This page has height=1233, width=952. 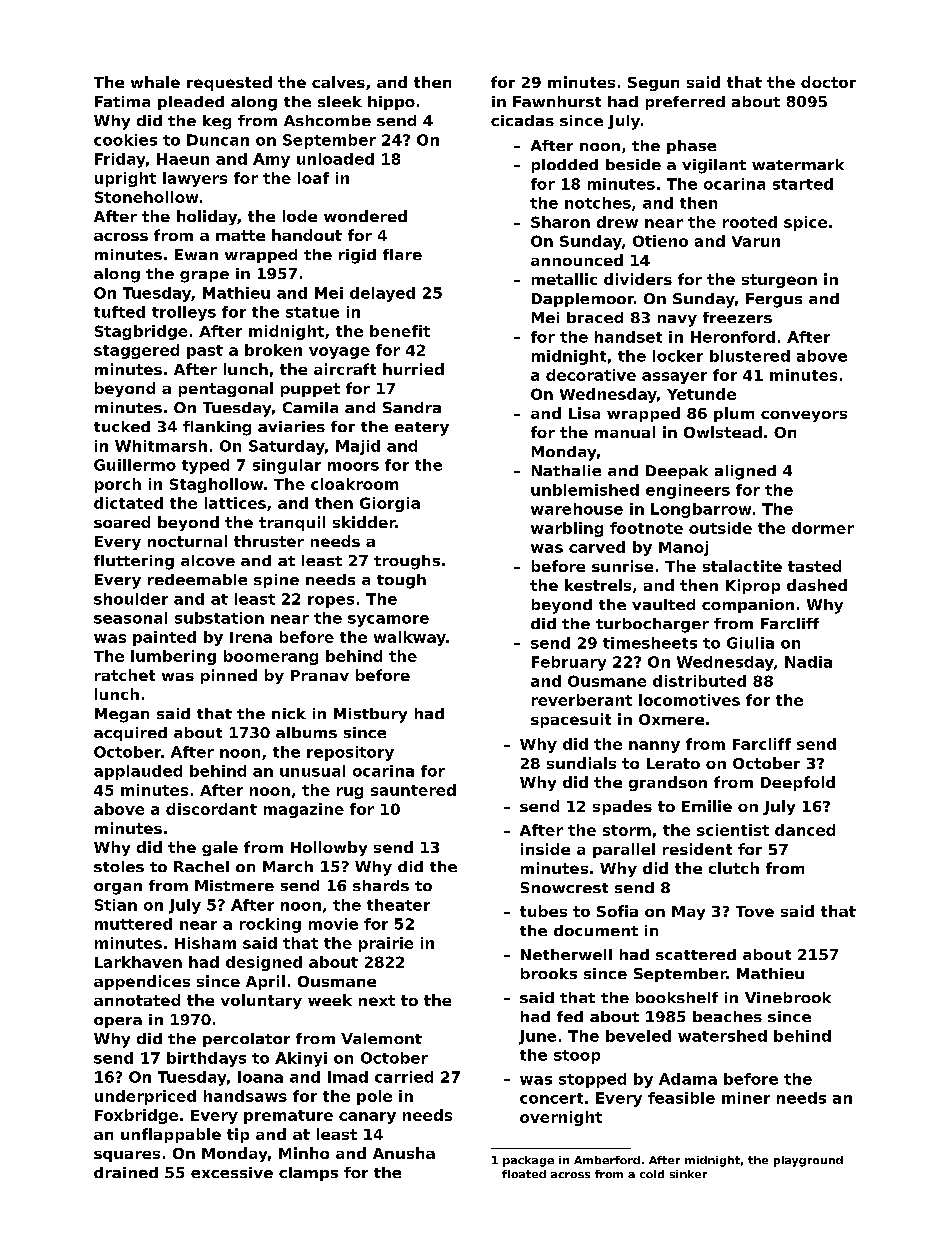 What do you see at coordinates (251, 637) in the page?
I see `Irena` at bounding box center [251, 637].
